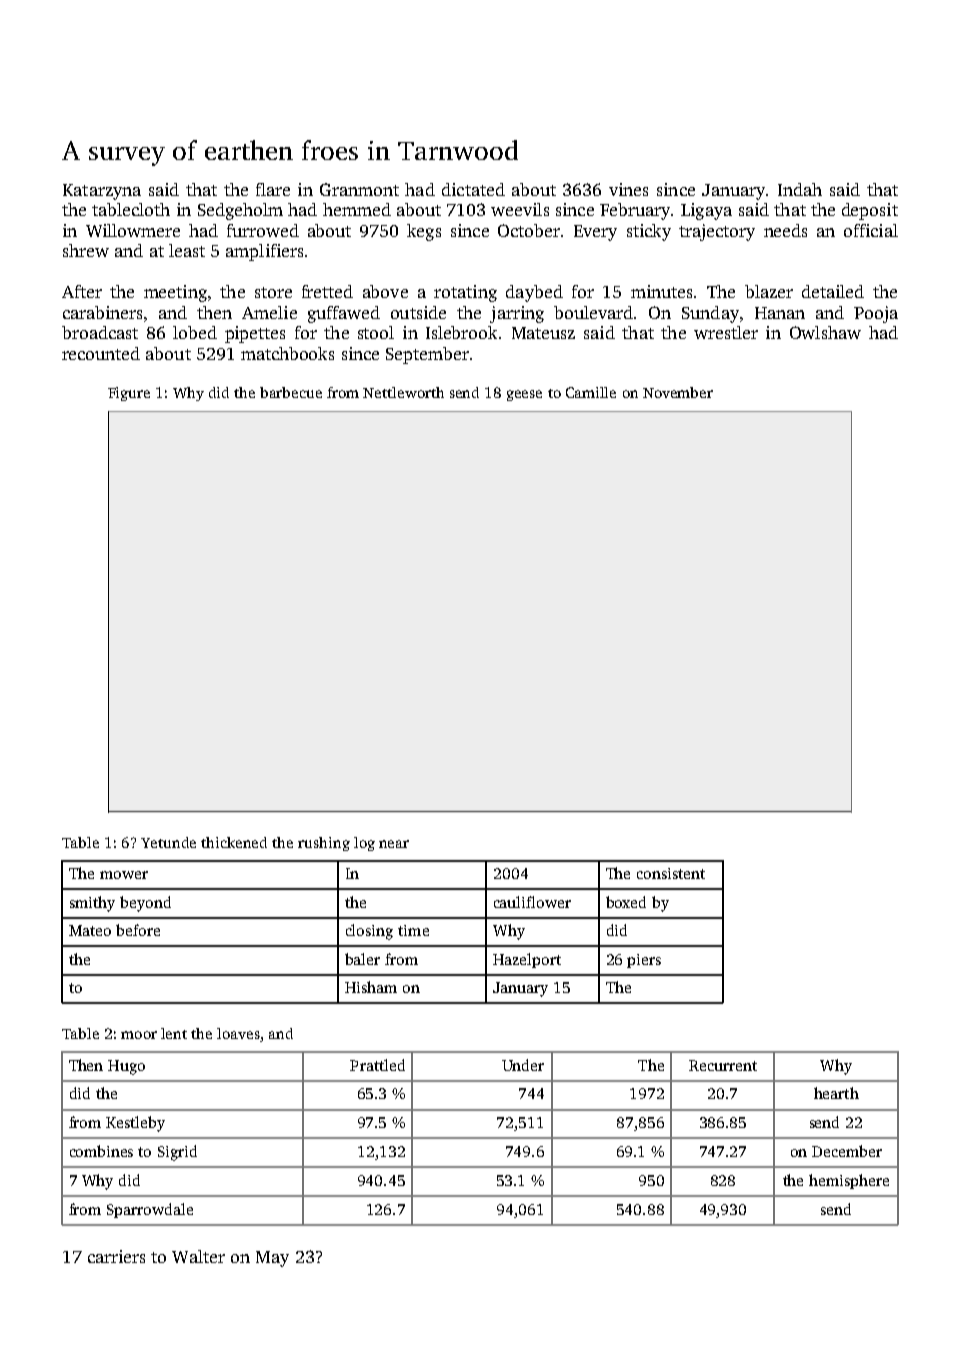 This screenshot has width=960, height=1363. I want to click on May, so click(272, 1259).
